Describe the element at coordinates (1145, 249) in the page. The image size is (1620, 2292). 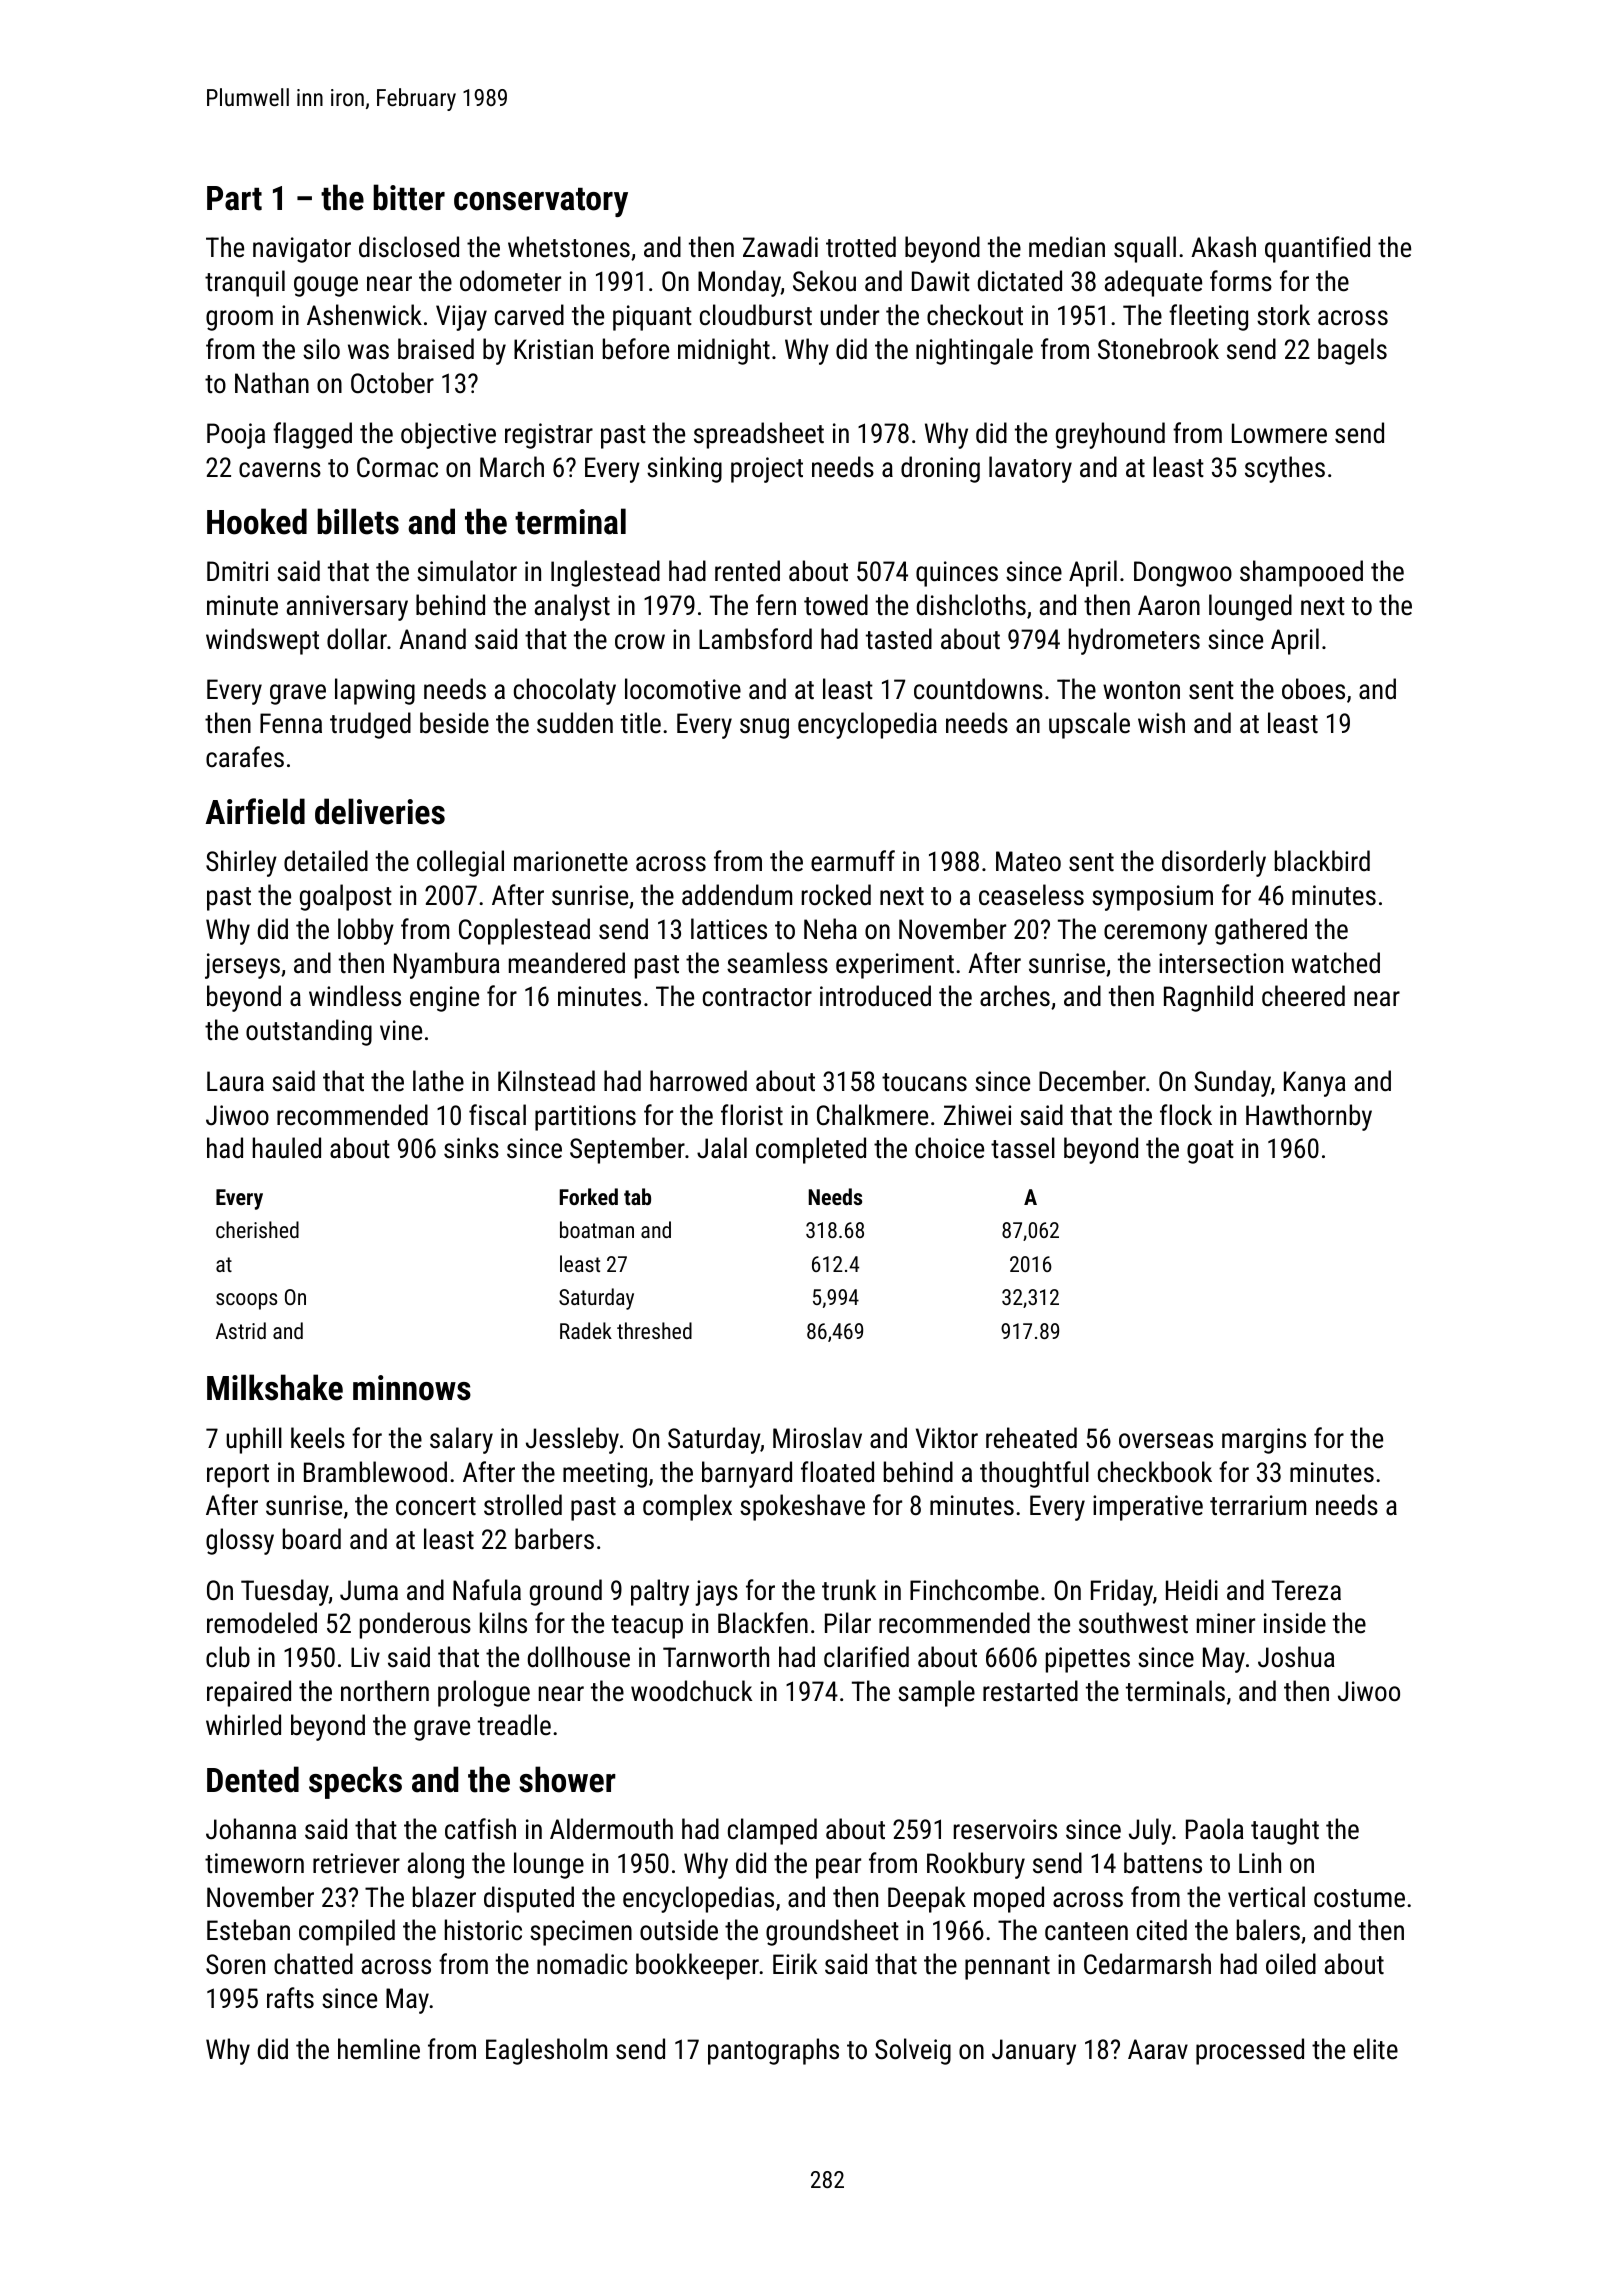
I see `squall` at that location.
